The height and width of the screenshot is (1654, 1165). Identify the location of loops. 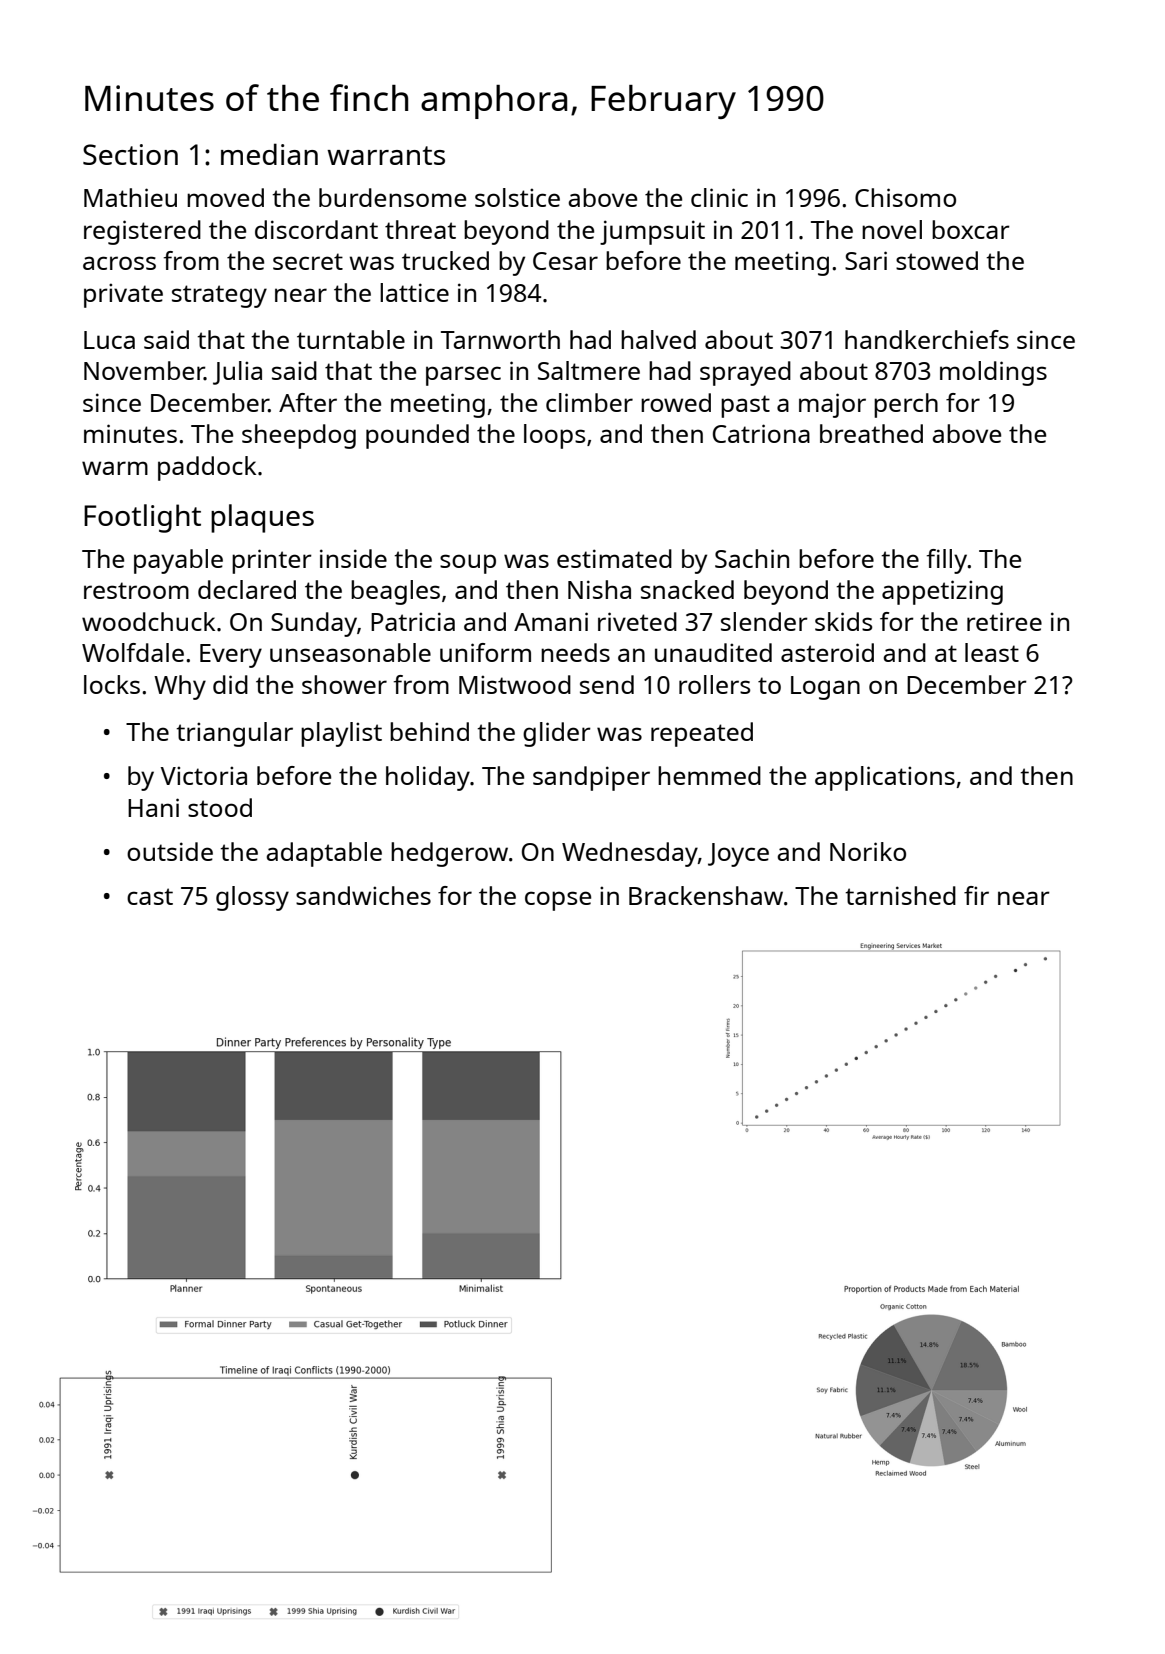
(554, 436).
